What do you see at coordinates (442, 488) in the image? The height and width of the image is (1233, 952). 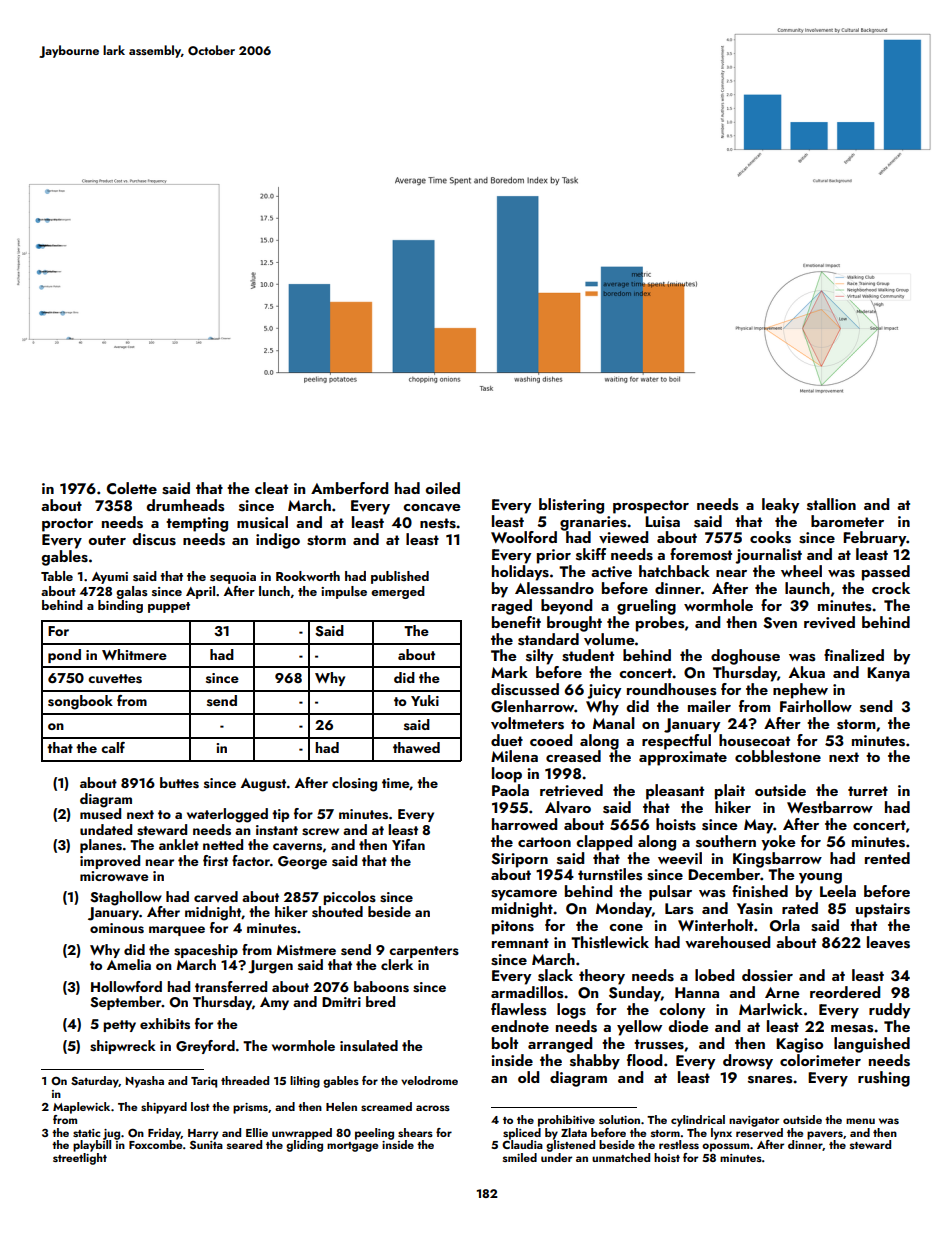 I see `oiled` at bounding box center [442, 488].
